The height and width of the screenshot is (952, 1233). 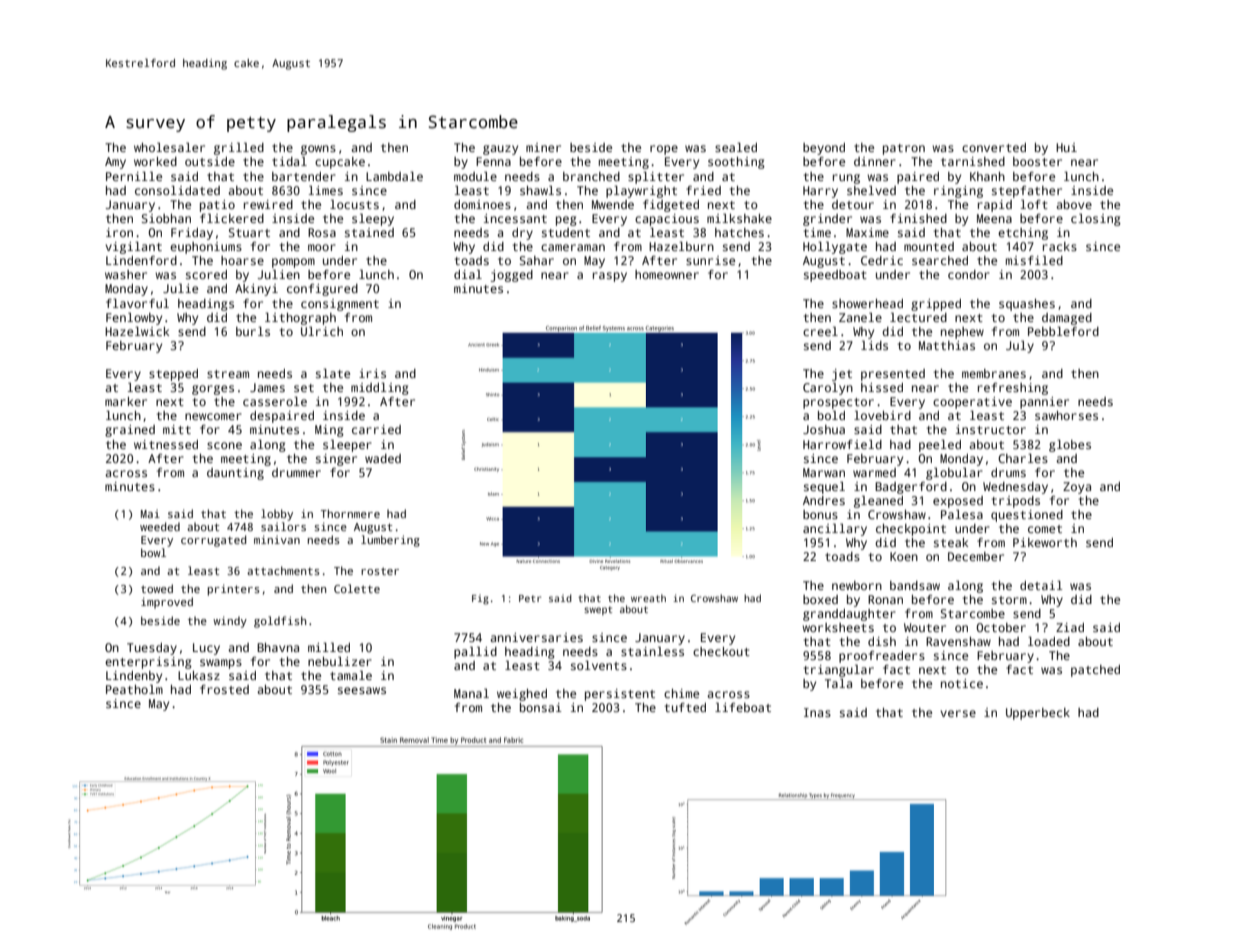 I want to click on checkout, so click(x=721, y=651).
